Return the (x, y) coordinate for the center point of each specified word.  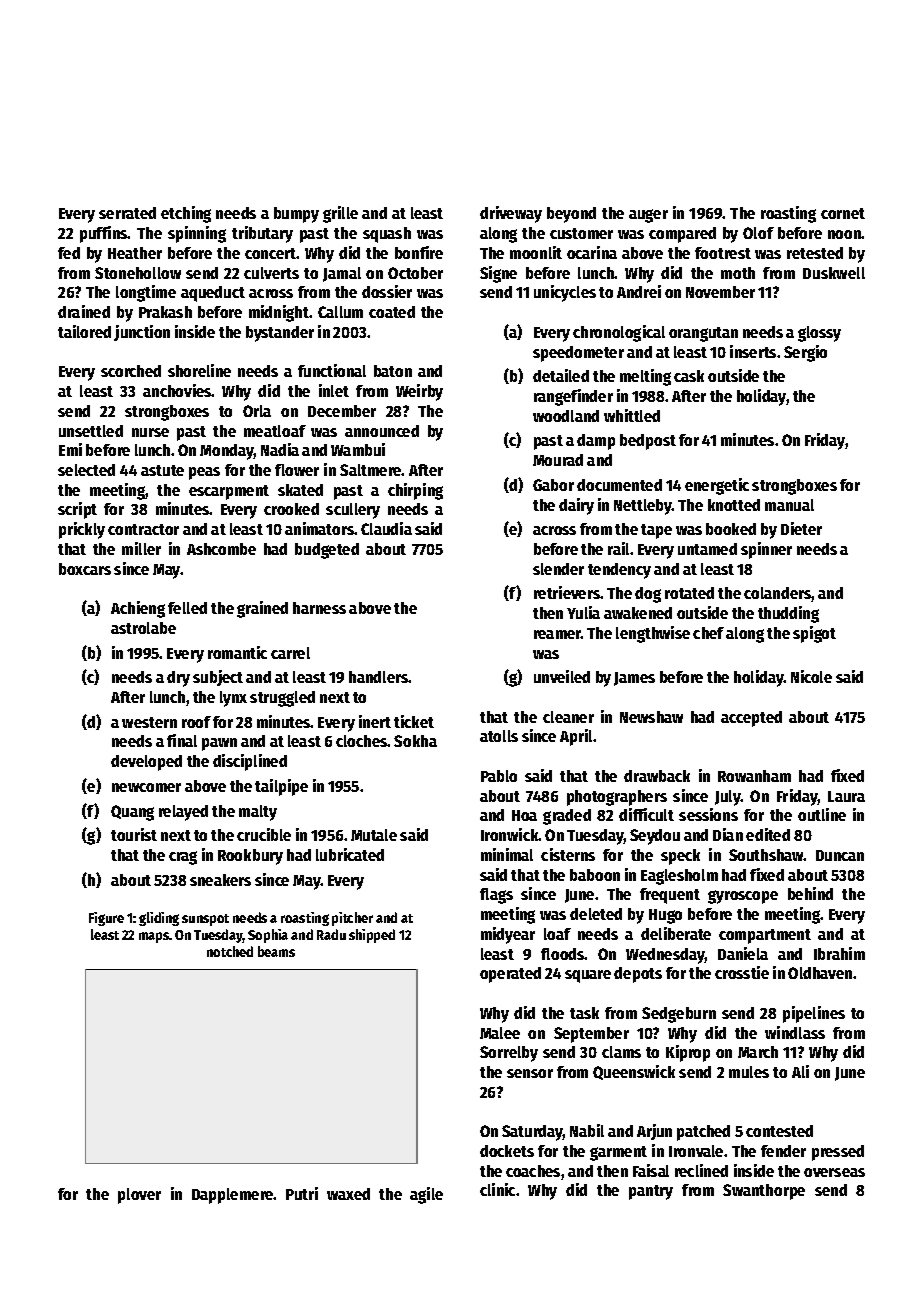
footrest (723, 253)
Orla (257, 411)
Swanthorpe (764, 1192)
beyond (571, 215)
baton (393, 371)
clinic (497, 1189)
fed (69, 253)
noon (845, 234)
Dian (728, 834)
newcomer (146, 787)
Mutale (374, 835)
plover (139, 1196)
